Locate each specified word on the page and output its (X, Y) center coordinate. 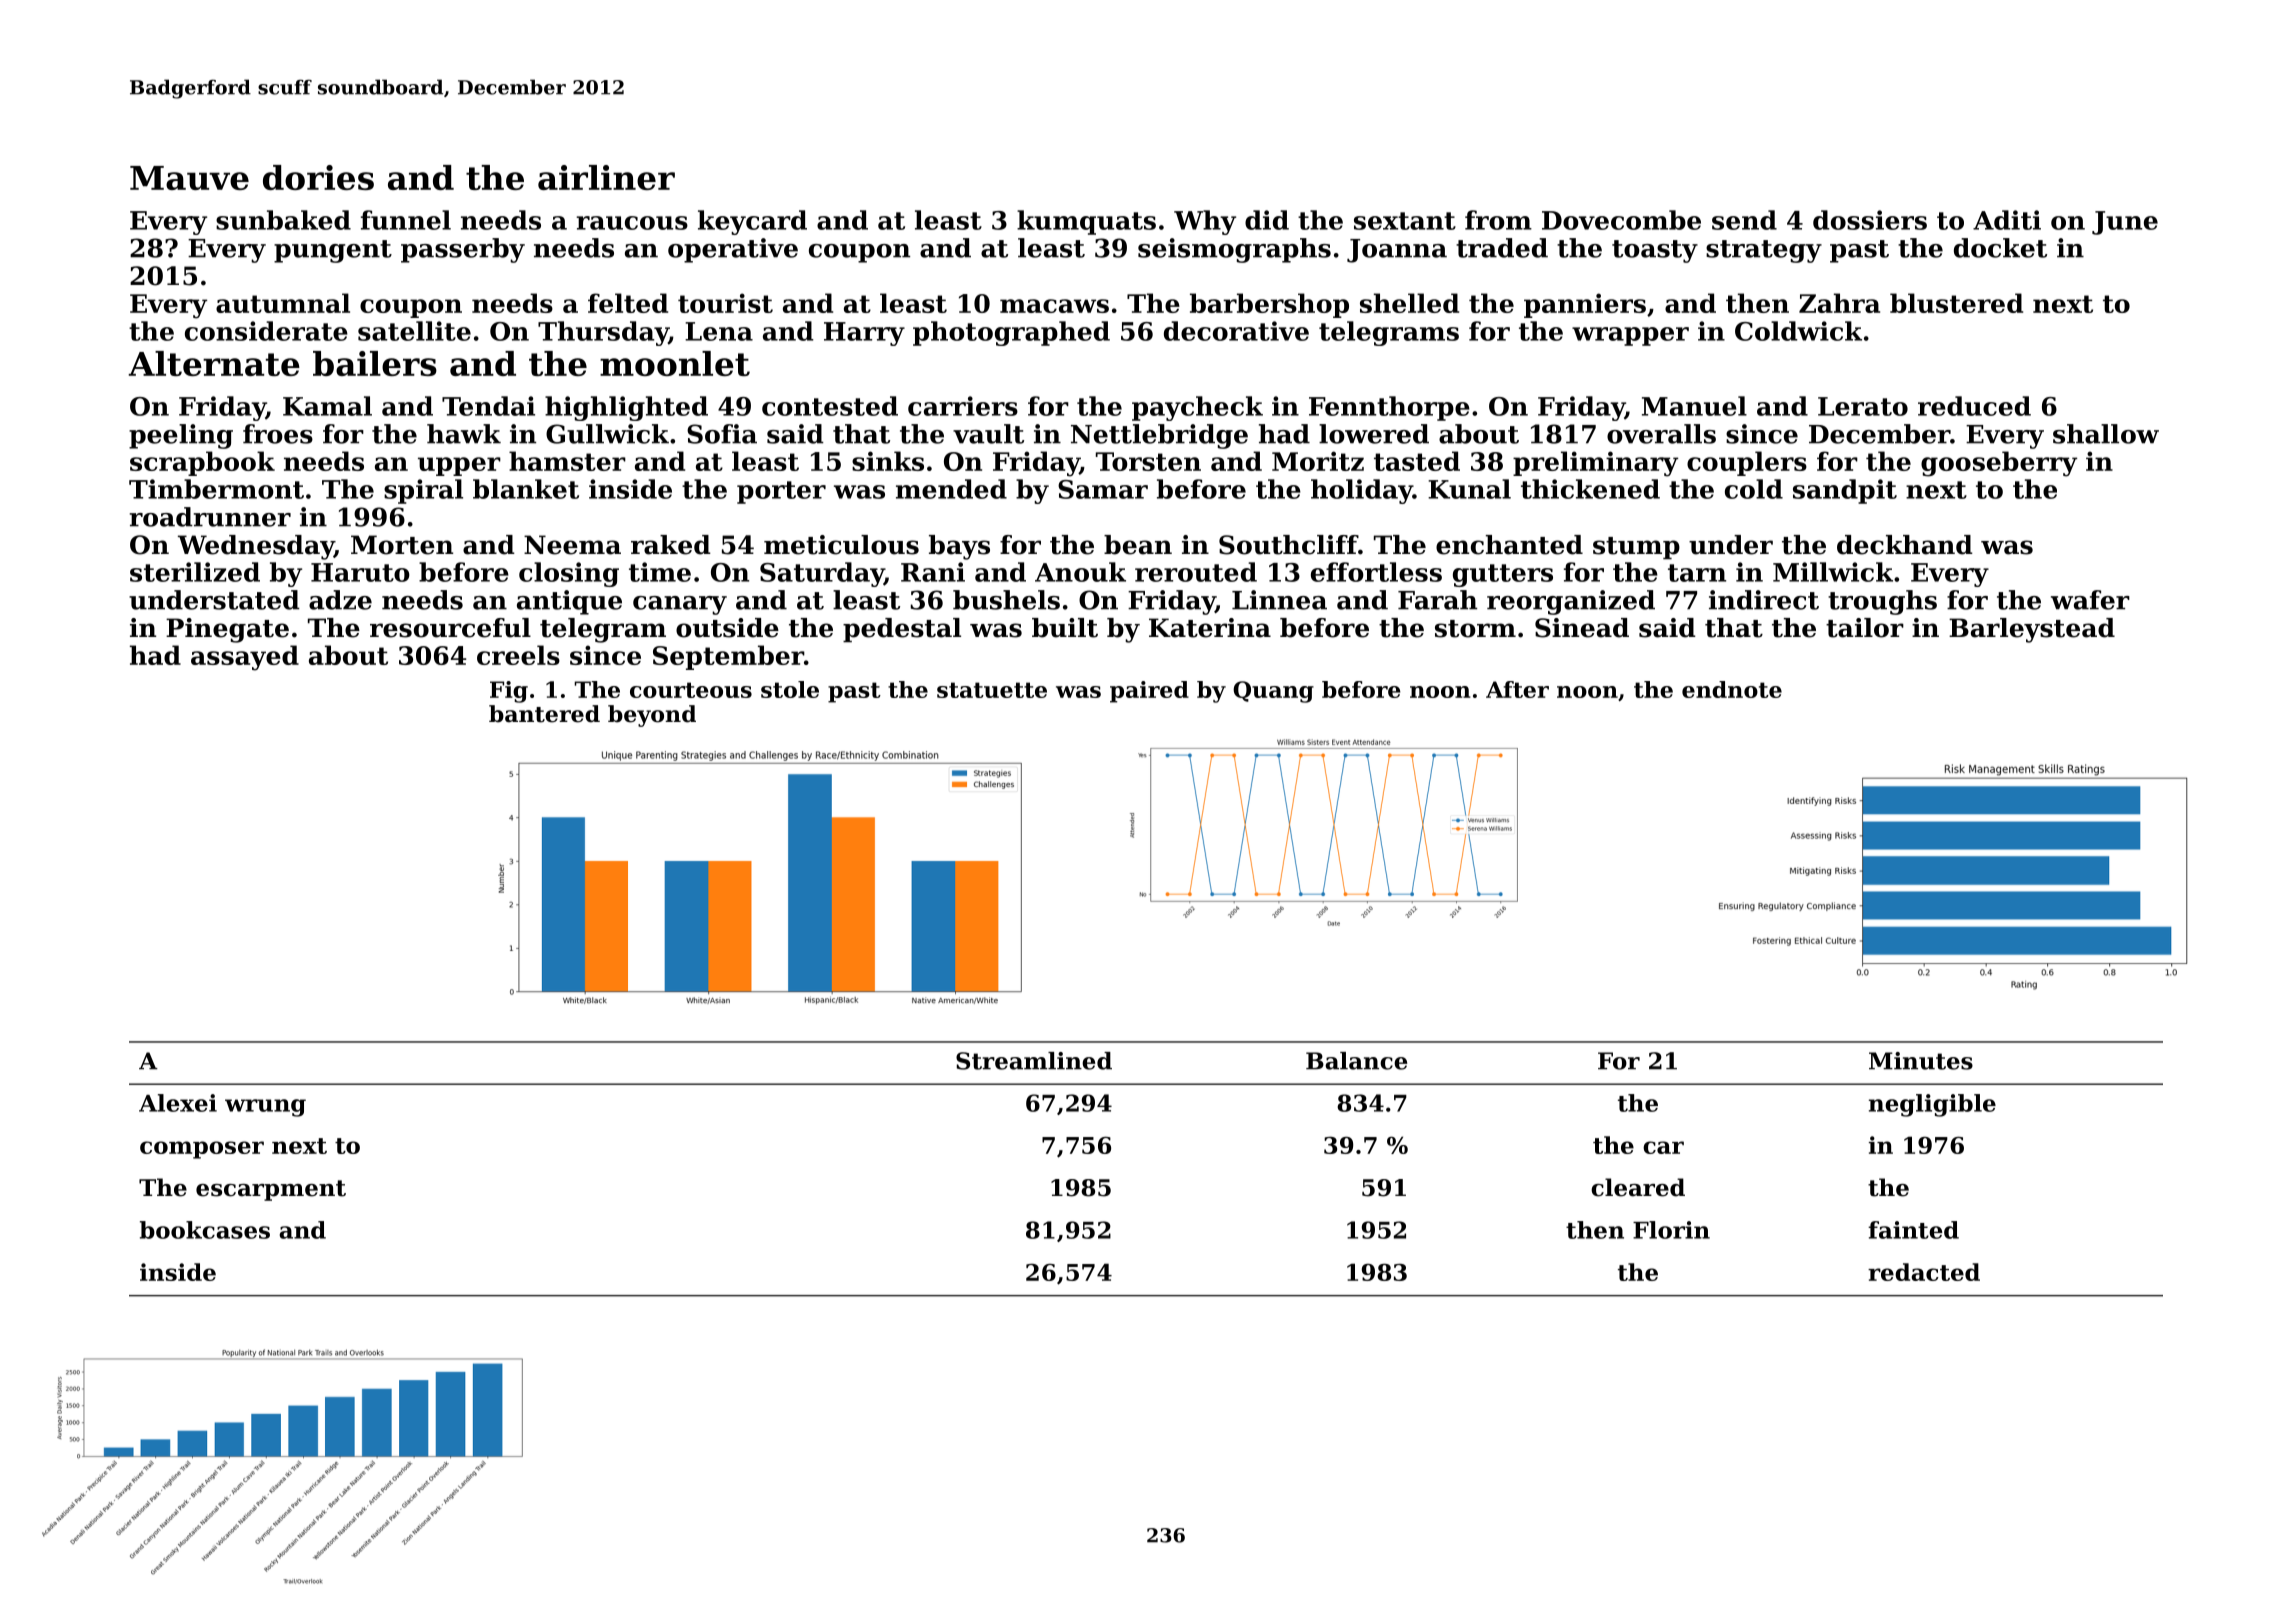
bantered (544, 714)
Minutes (1921, 1061)
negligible (1932, 1105)
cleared (1638, 1187)
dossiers (1870, 220)
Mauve (189, 178)
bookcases (205, 1230)
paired (1149, 692)
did (1267, 220)
